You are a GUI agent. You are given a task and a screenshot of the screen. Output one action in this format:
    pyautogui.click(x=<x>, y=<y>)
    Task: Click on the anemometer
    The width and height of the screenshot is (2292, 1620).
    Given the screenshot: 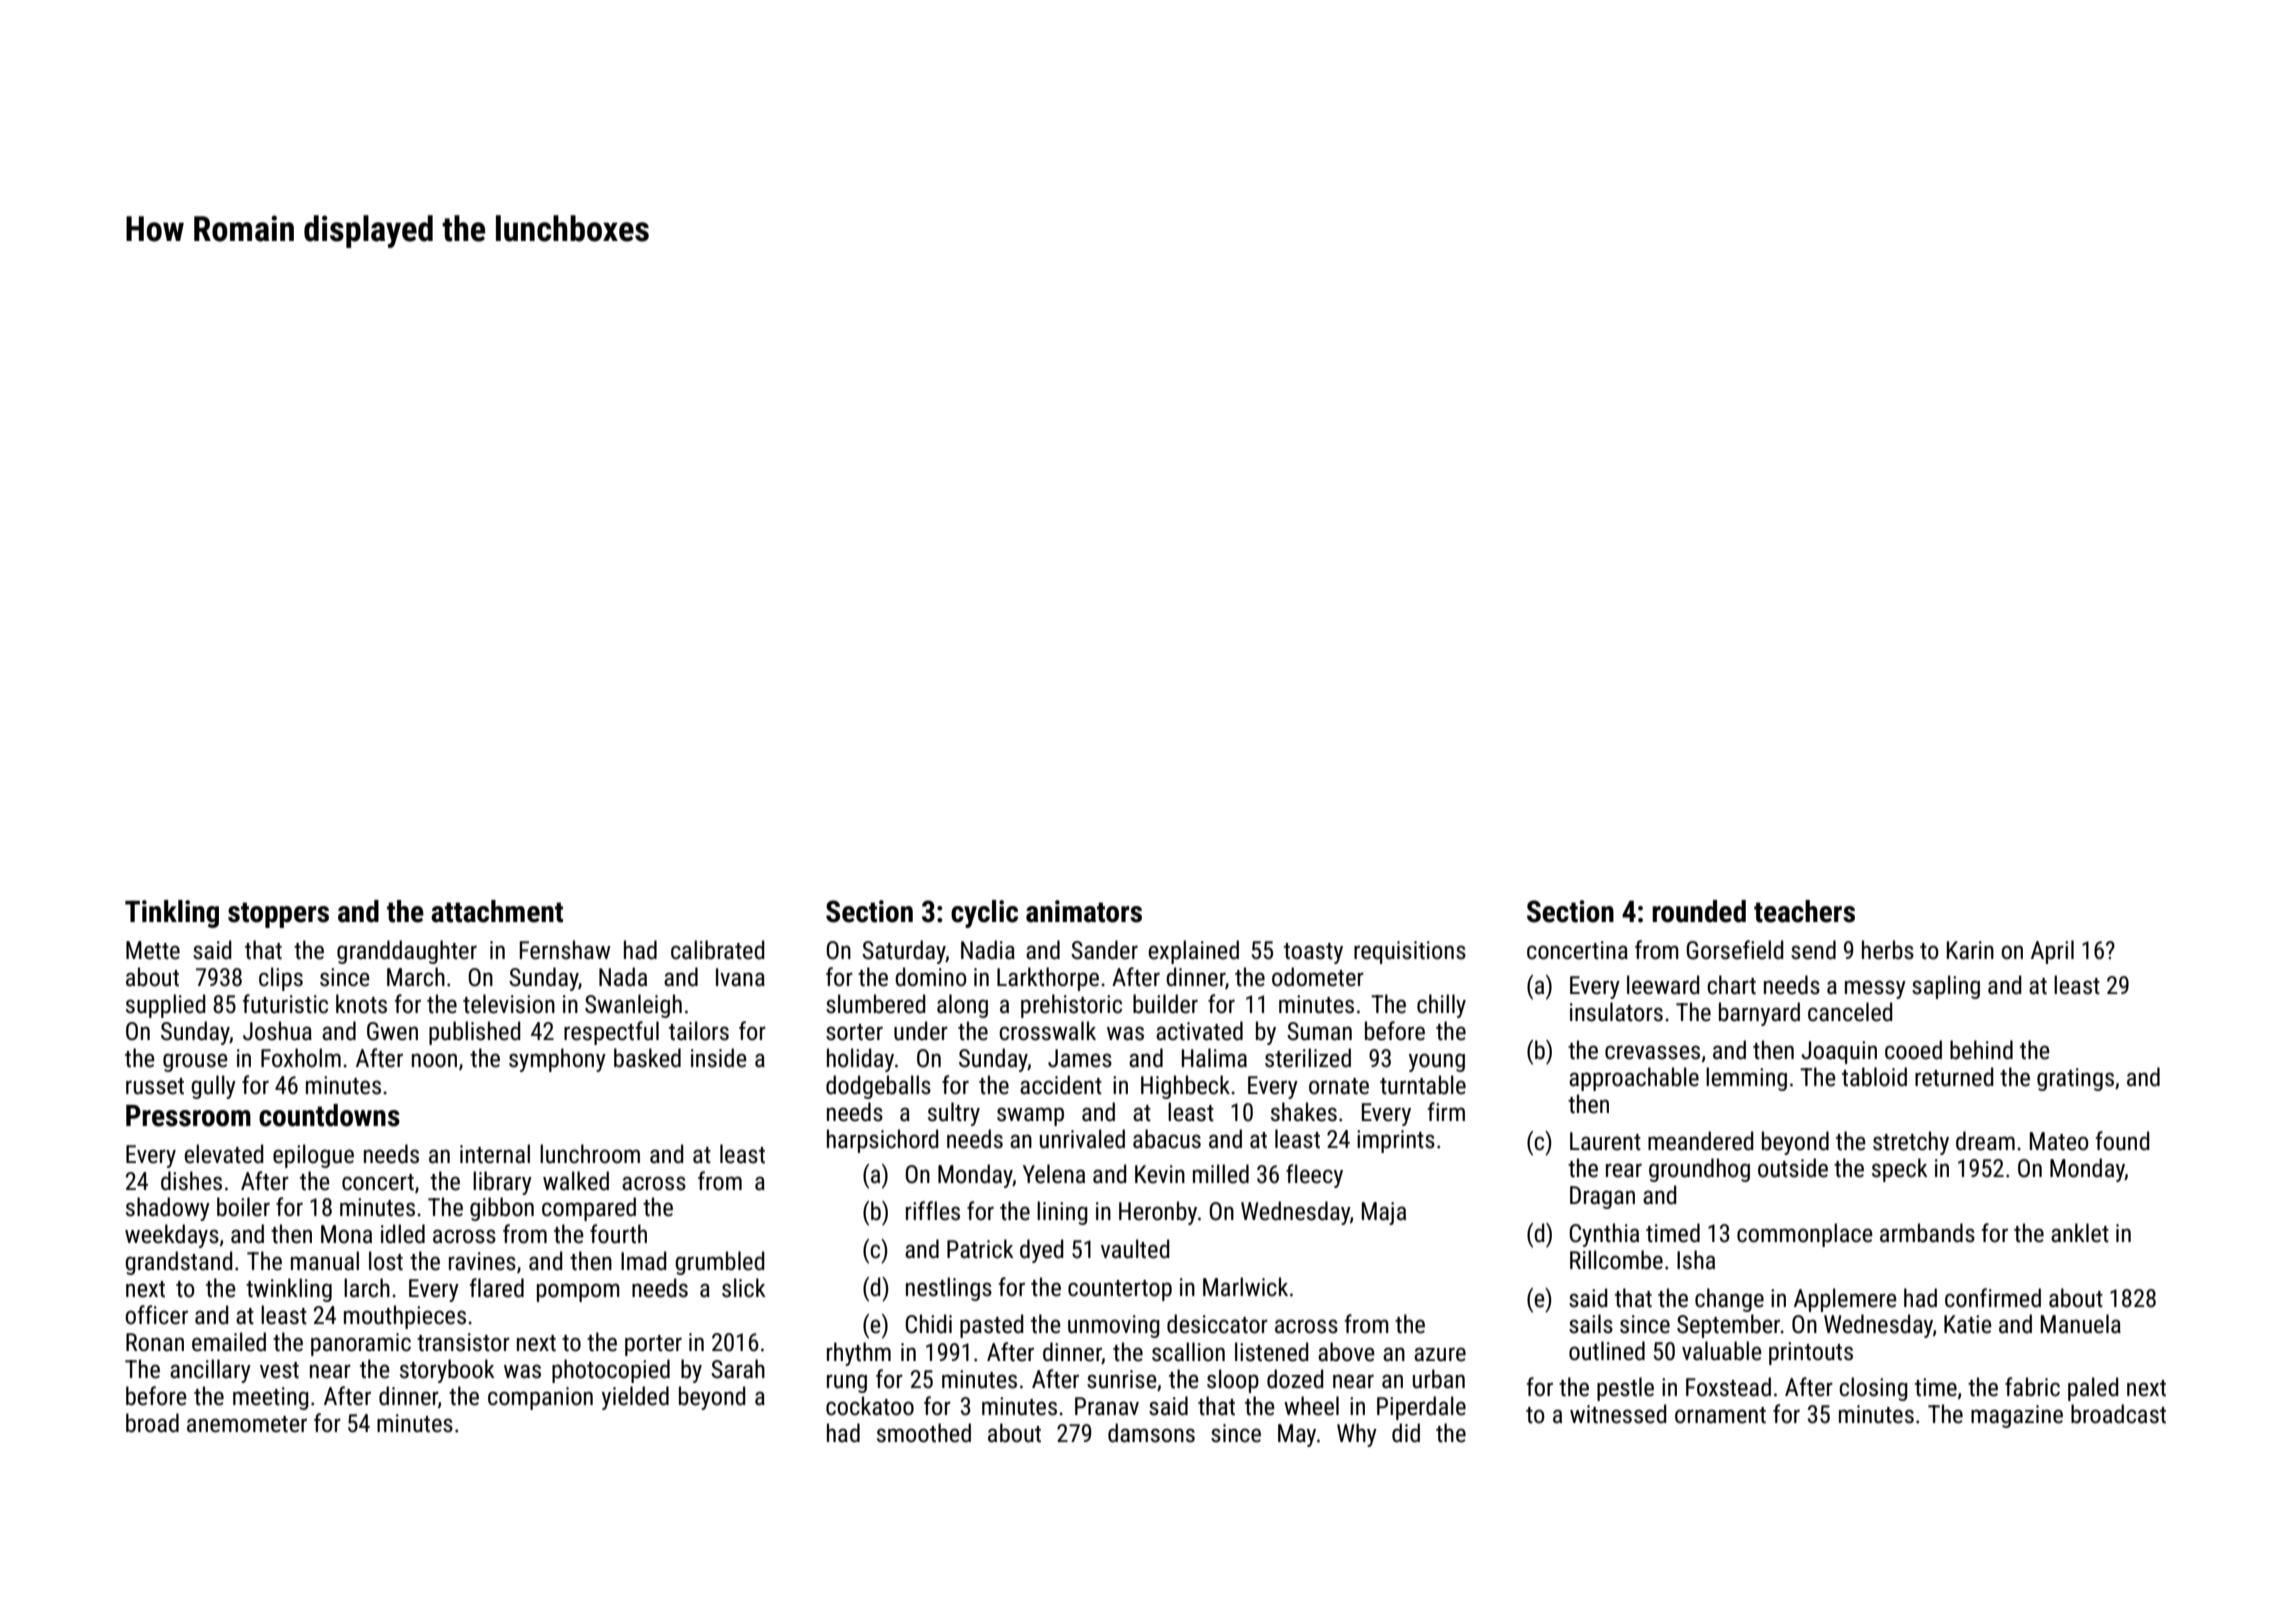 What is the action you would take?
    pyautogui.click(x=247, y=1424)
